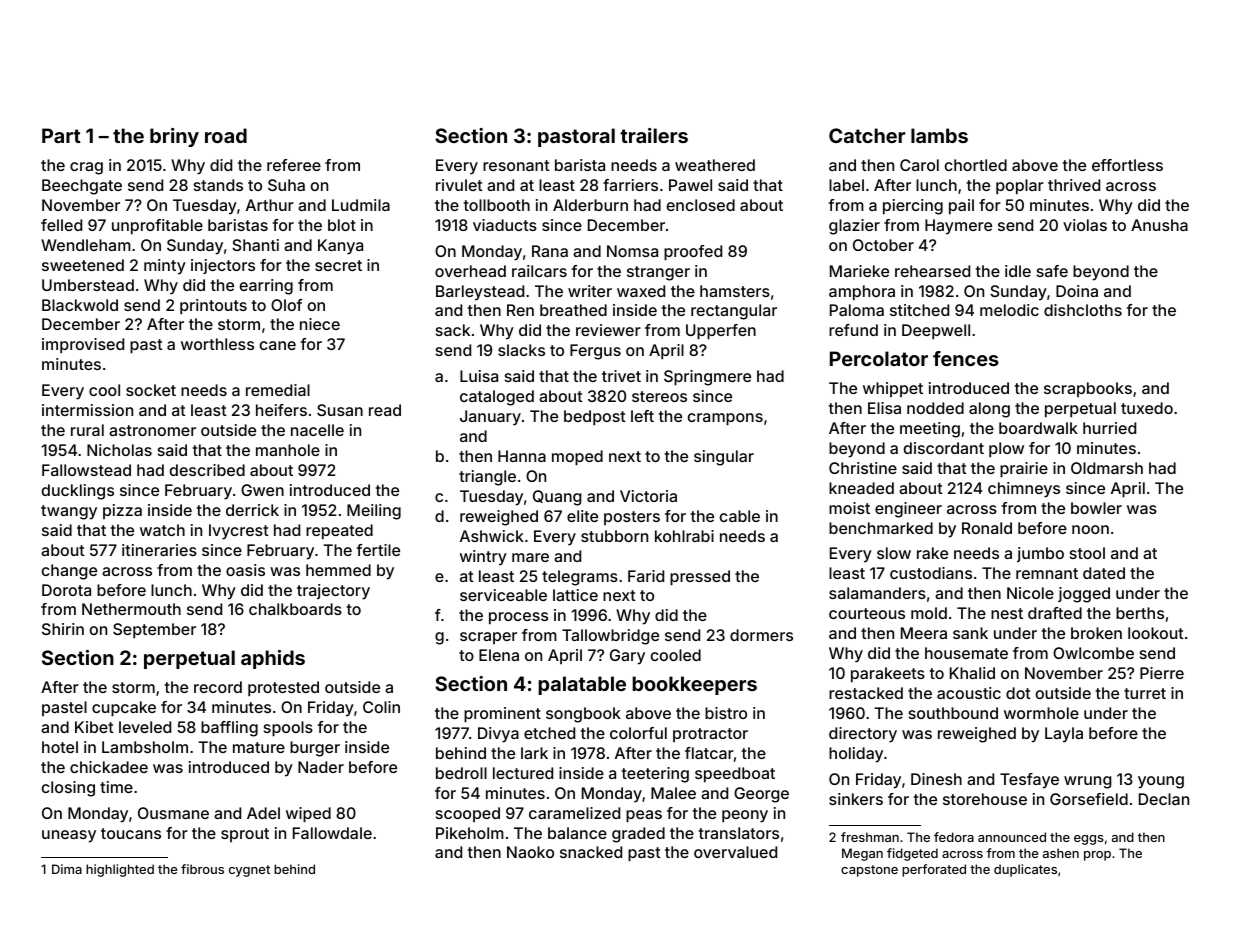 Image resolution: width=1233 pixels, height=952 pixels. What do you see at coordinates (174, 137) in the image?
I see `briny` at bounding box center [174, 137].
